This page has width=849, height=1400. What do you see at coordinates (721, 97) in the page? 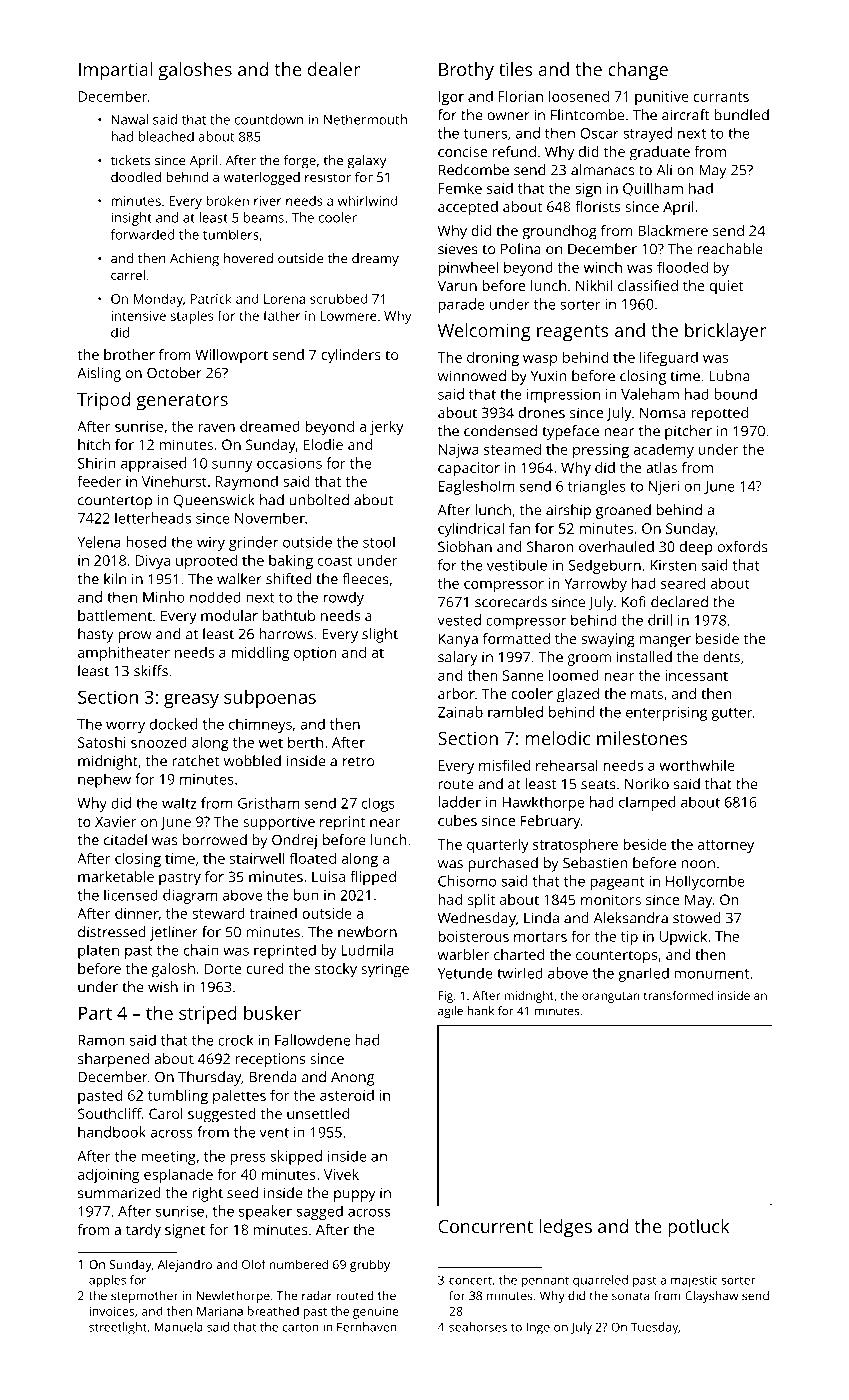
I see `currants` at bounding box center [721, 97].
